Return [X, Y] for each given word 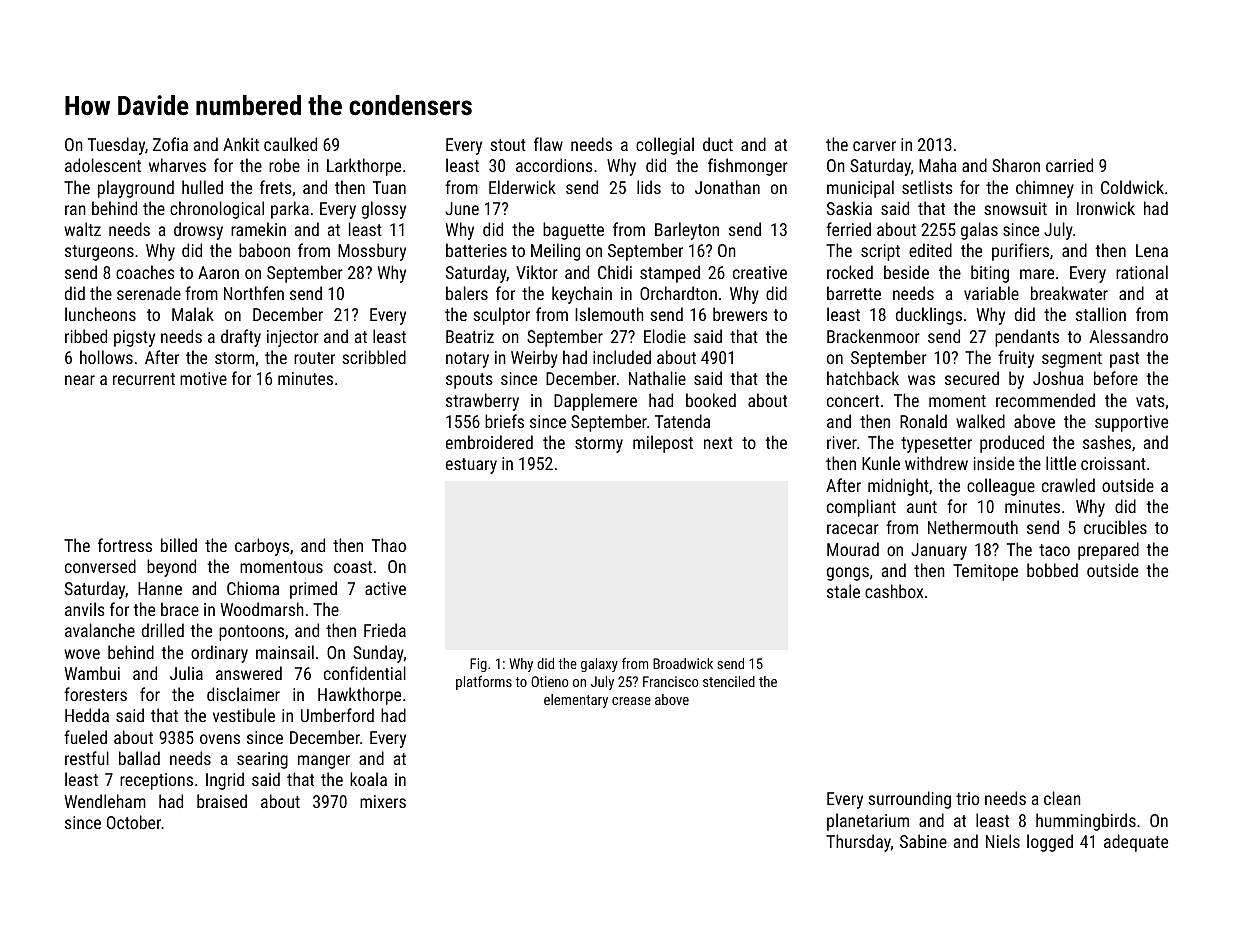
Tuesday [116, 146]
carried [1069, 165]
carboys [262, 547]
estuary [471, 466]
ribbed [86, 336]
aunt [922, 507]
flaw [548, 144]
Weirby [534, 359]
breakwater [1069, 293]
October [134, 822]
